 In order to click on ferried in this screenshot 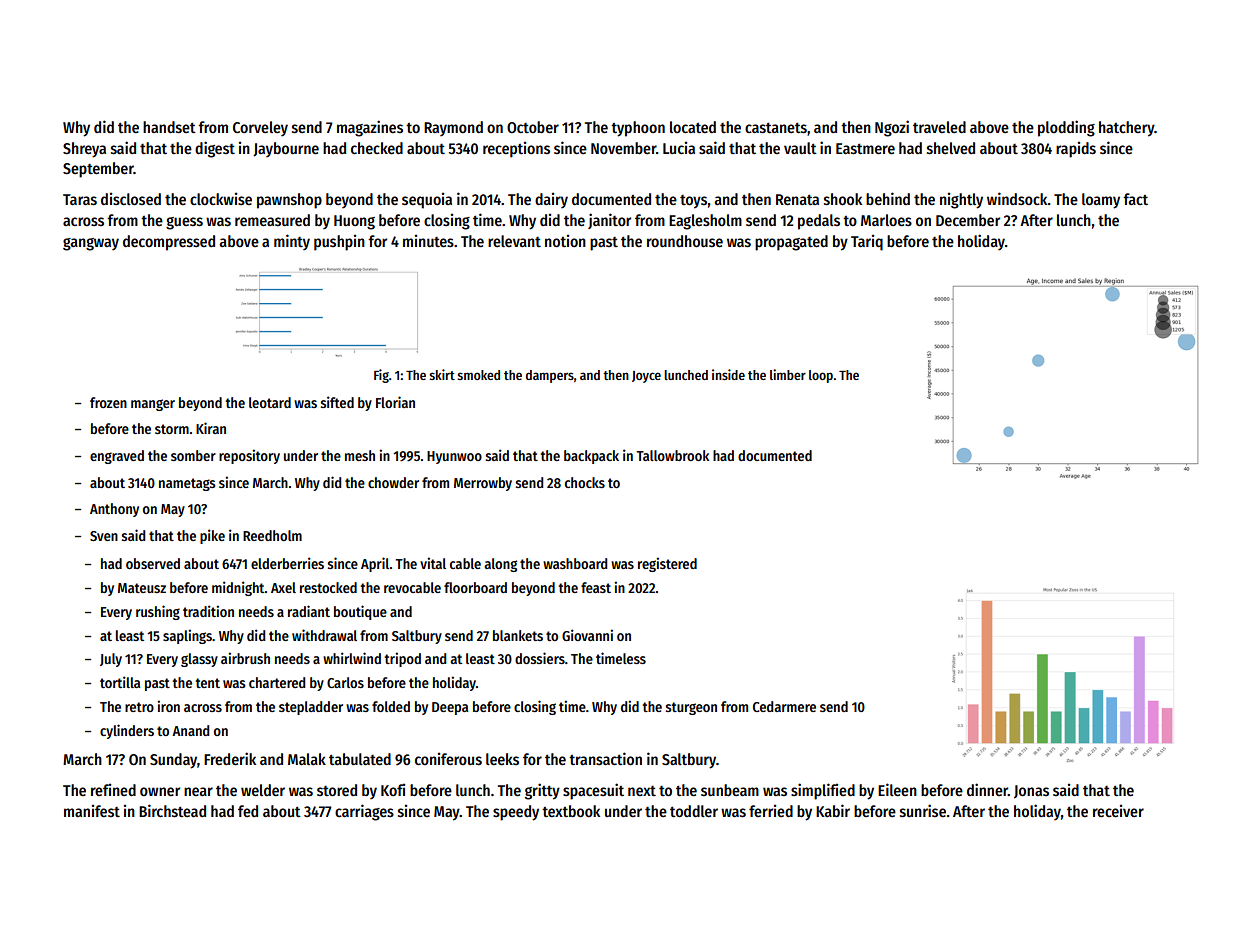, I will do `click(771, 810)`.
